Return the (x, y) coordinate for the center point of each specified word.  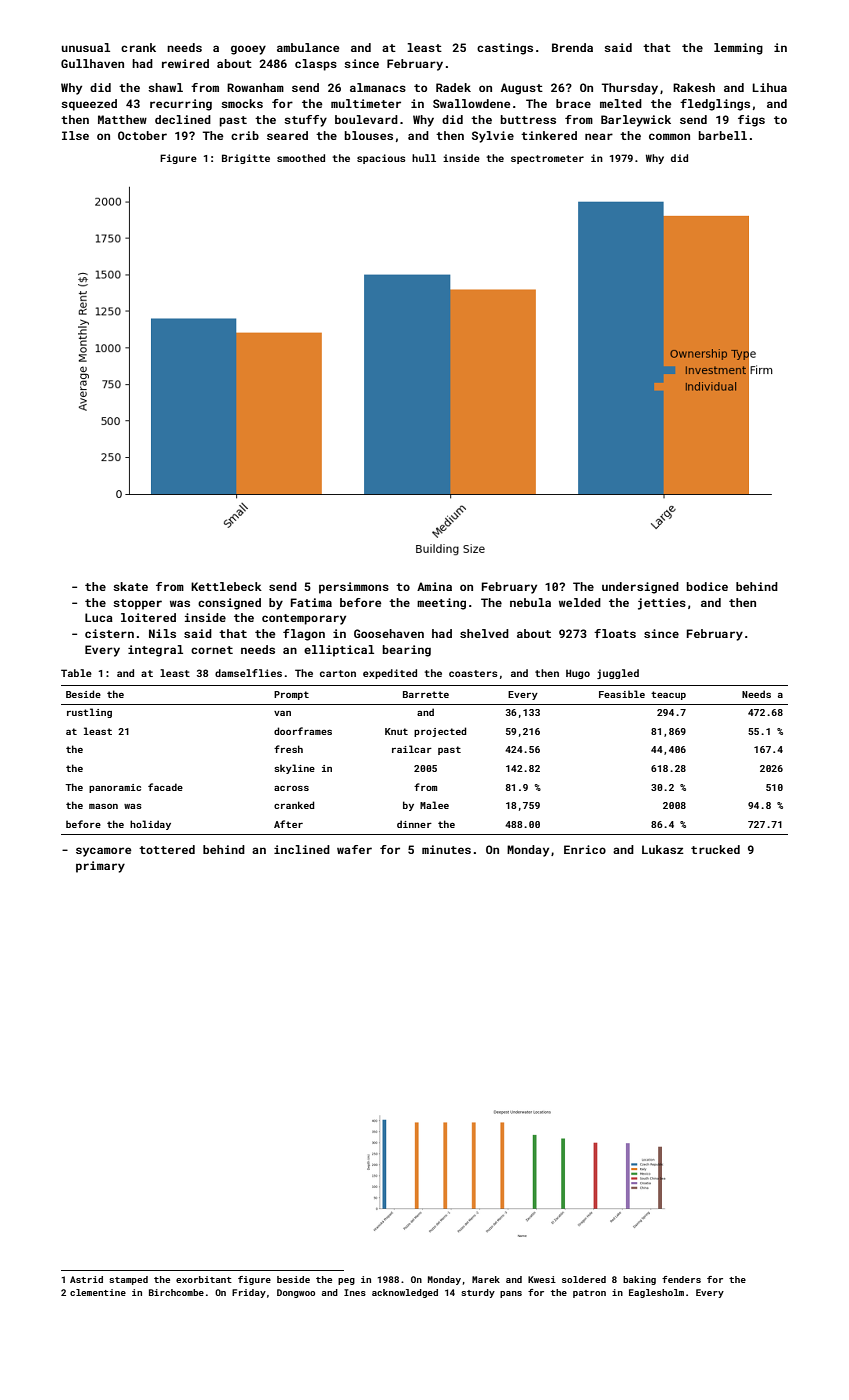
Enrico (585, 849)
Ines (355, 1292)
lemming (738, 49)
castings (505, 49)
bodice (707, 586)
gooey (248, 50)
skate (130, 586)
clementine (98, 1292)
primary (100, 867)
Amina (434, 586)
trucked (715, 849)
